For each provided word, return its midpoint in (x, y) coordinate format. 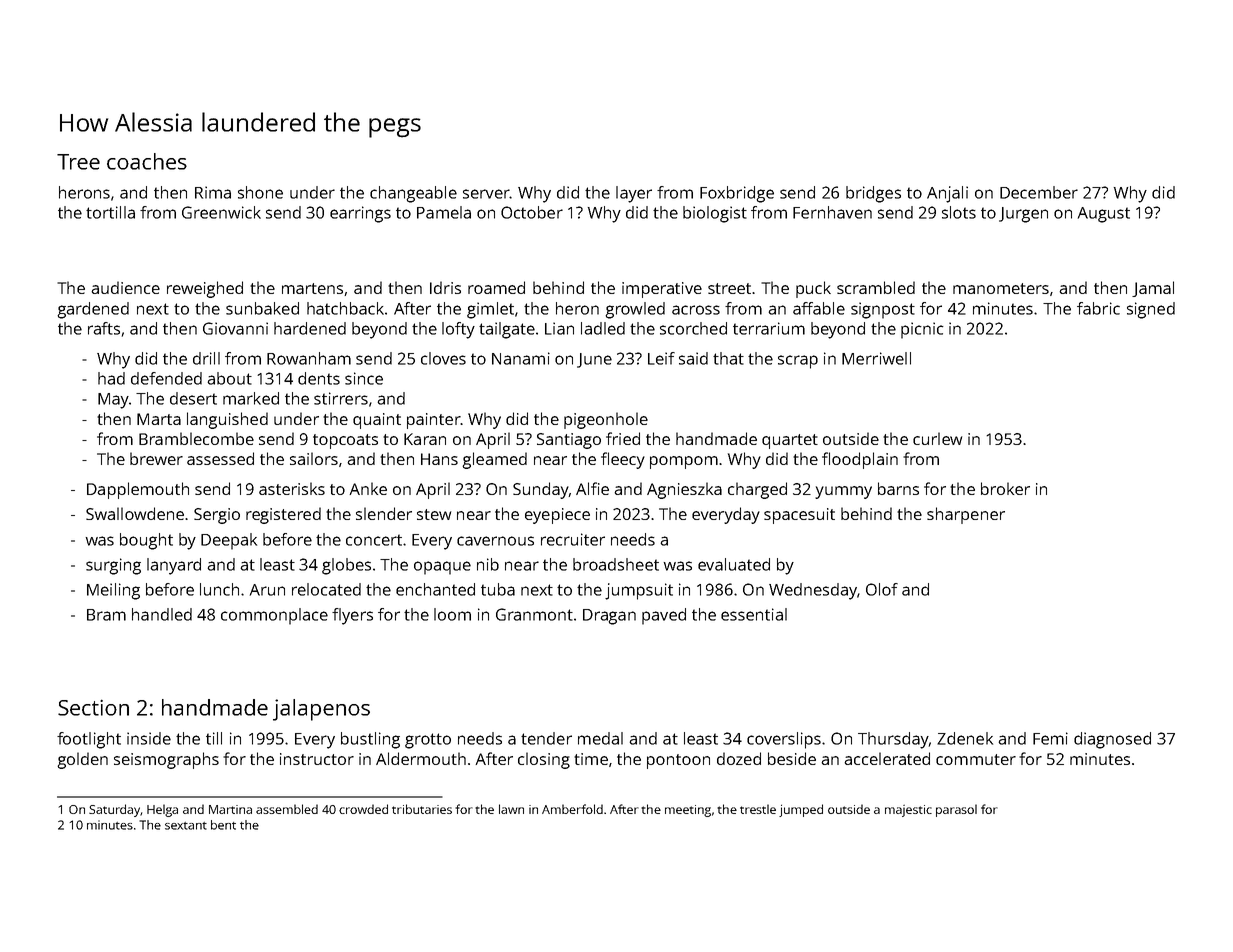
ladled (603, 328)
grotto (428, 741)
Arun (267, 590)
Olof (882, 589)
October (532, 212)
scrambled (876, 287)
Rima (213, 192)
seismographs (166, 760)
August (1104, 215)
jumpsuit (639, 591)
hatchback (345, 308)
